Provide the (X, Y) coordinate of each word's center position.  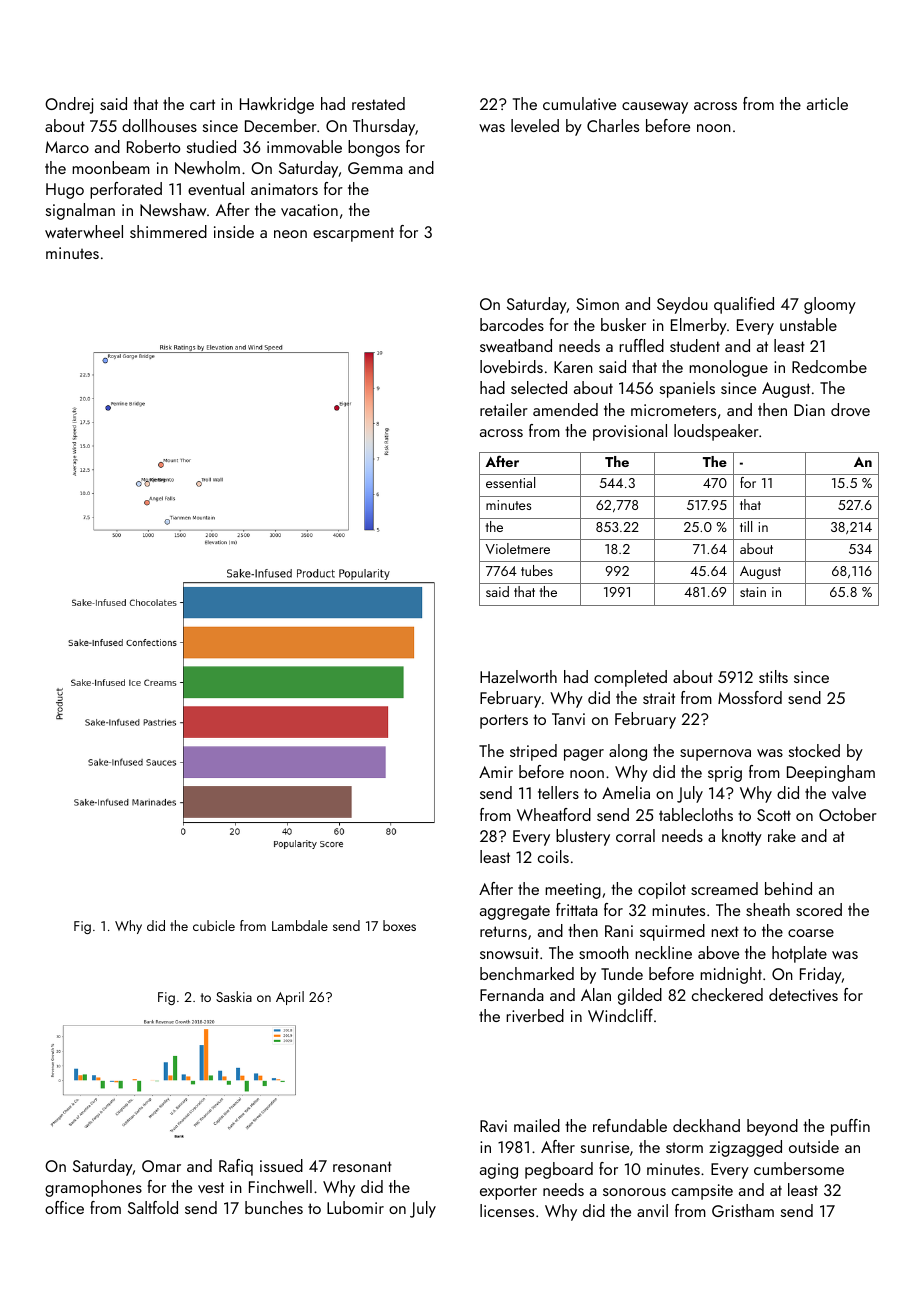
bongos (374, 148)
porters (504, 721)
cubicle (214, 925)
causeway (655, 108)
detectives (803, 994)
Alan (596, 994)
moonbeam (111, 167)
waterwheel (84, 231)
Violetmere (518, 548)
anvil (652, 1210)
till (746, 526)
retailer (504, 409)
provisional (630, 432)
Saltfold (153, 1207)
